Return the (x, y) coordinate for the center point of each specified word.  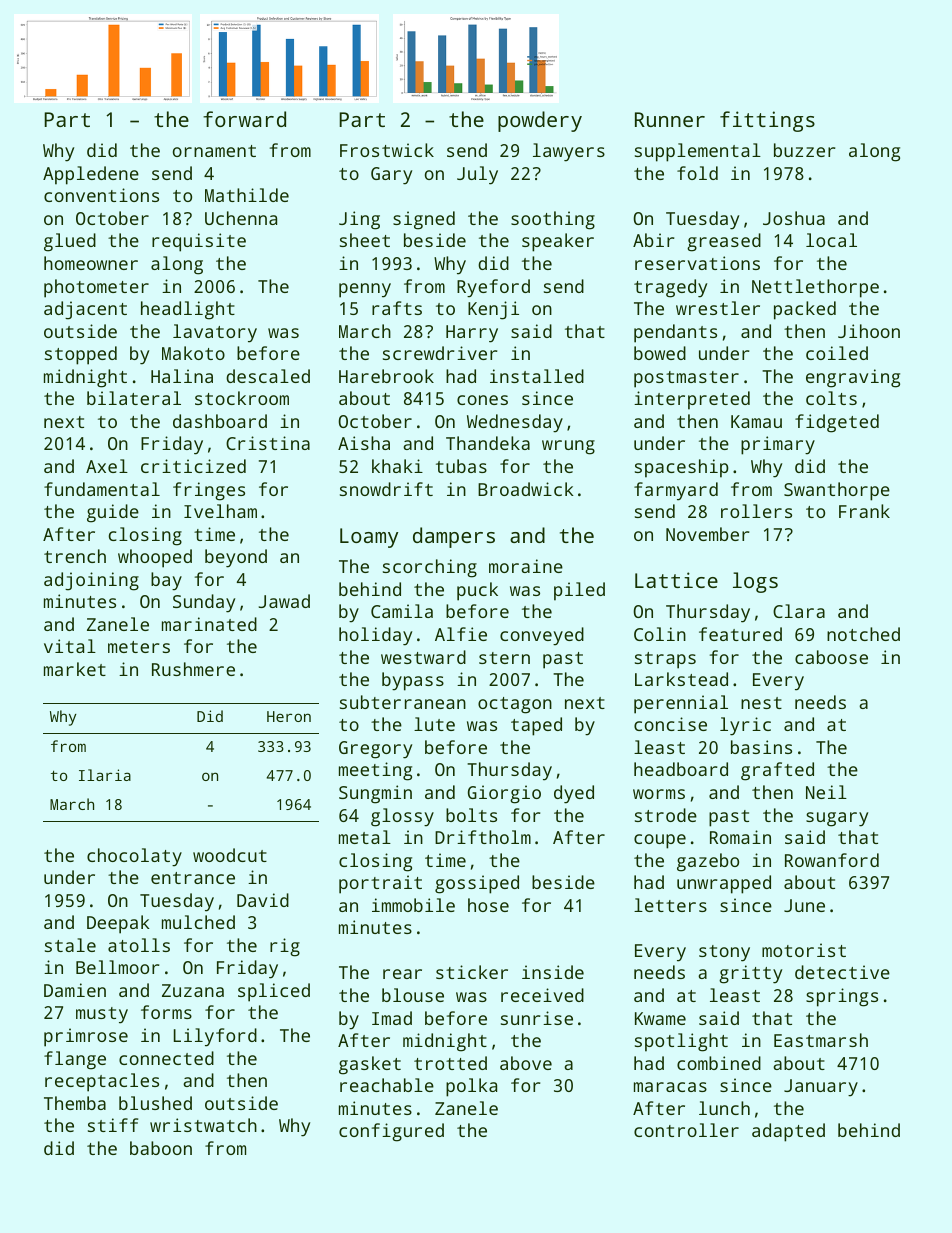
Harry (472, 334)
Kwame (660, 1018)
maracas (670, 1087)
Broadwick (526, 489)
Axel (107, 466)
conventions (101, 195)
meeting (375, 771)
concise (670, 724)
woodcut (230, 855)
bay (166, 581)
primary (778, 445)
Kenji (493, 310)
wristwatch (203, 1125)
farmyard (676, 491)
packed (805, 310)
